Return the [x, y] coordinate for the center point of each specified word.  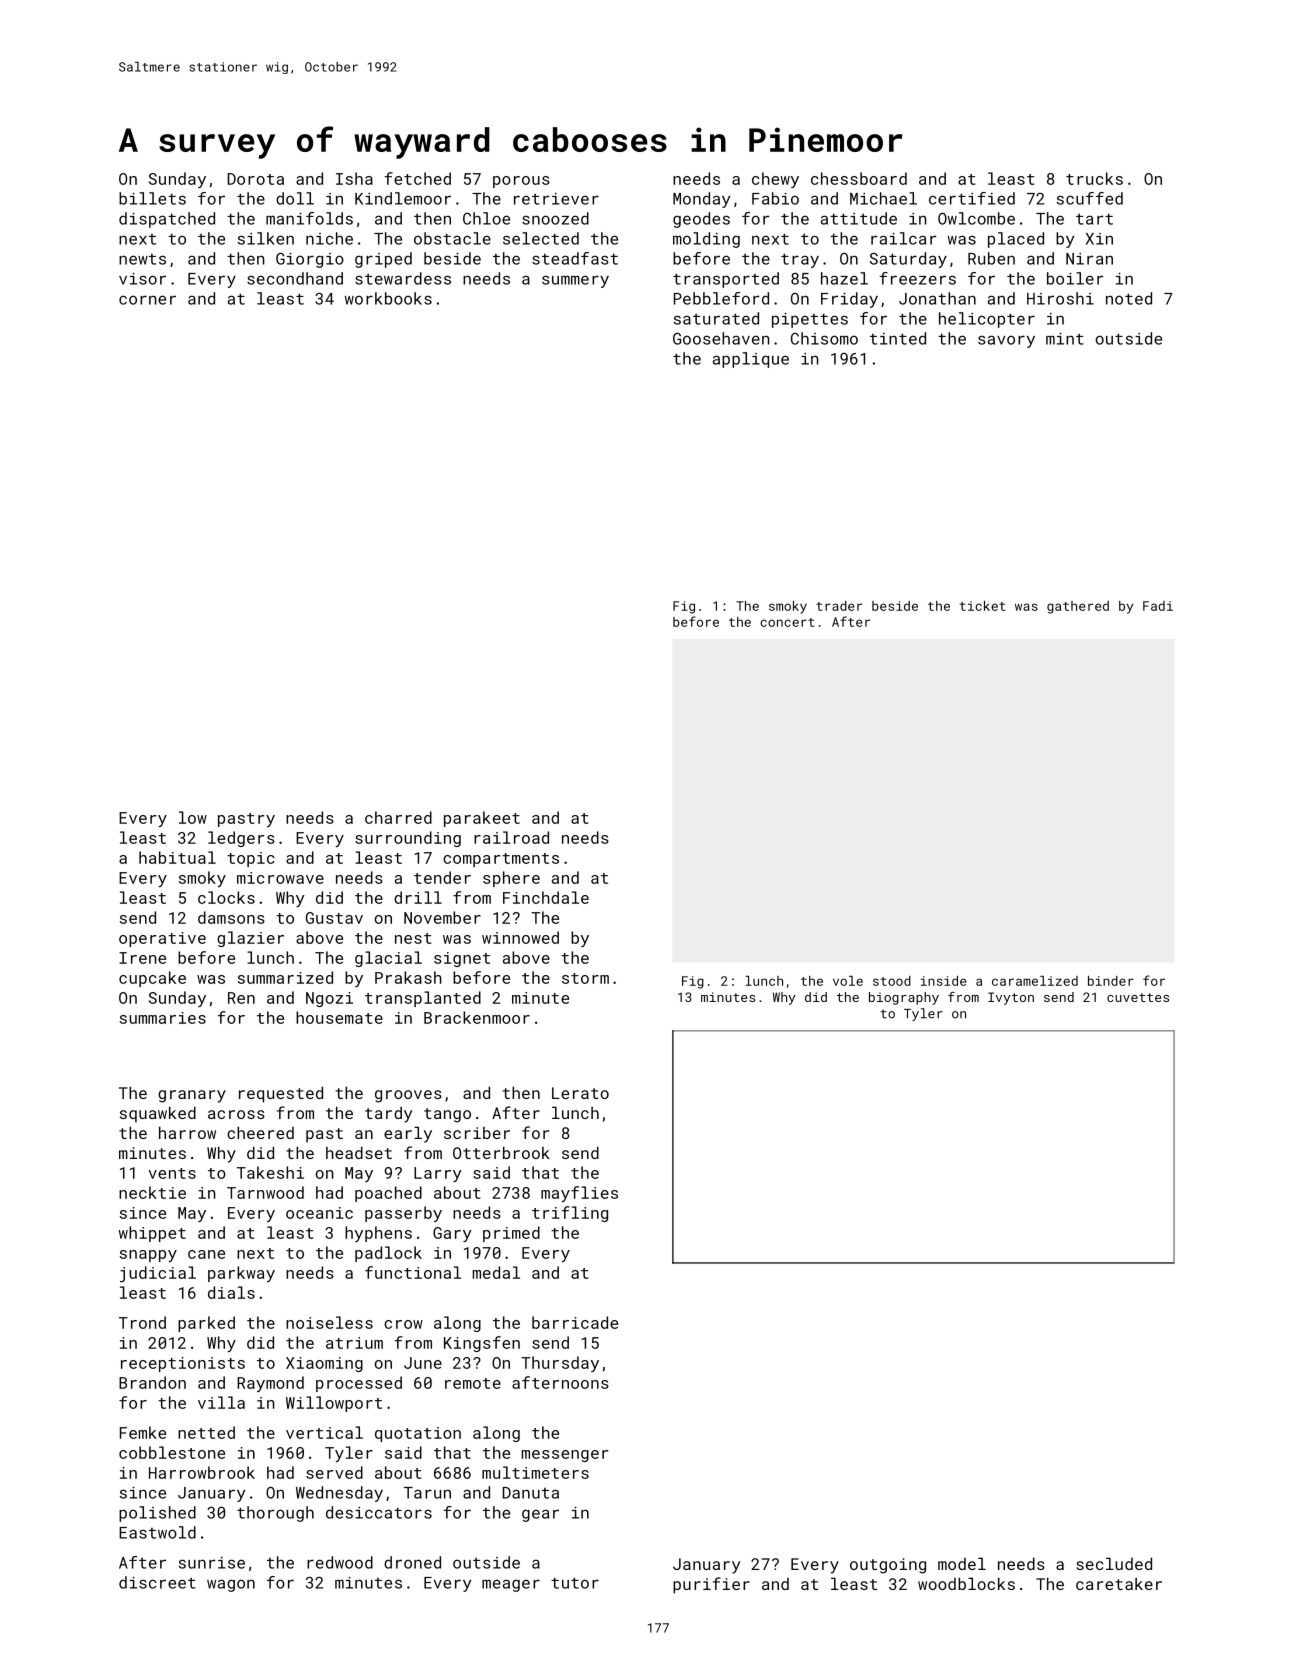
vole [848, 981]
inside [944, 981]
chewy [775, 180]
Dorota [255, 179]
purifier [711, 1585]
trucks [1094, 178]
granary [192, 1096]
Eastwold [157, 1532]
